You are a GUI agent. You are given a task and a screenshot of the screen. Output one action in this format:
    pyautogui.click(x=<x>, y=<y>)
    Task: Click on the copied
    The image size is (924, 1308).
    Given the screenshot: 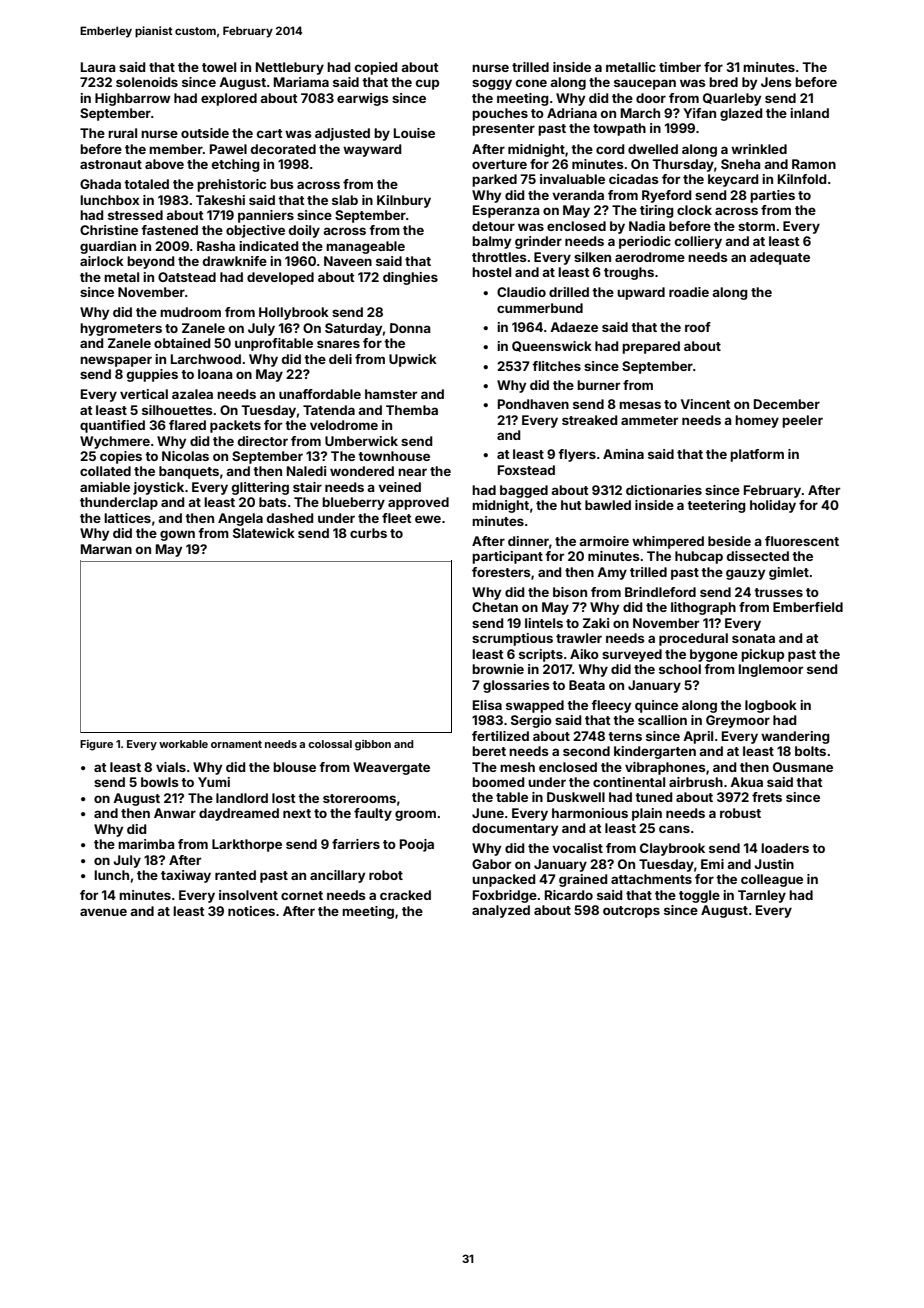 What is the action you would take?
    pyautogui.click(x=376, y=68)
